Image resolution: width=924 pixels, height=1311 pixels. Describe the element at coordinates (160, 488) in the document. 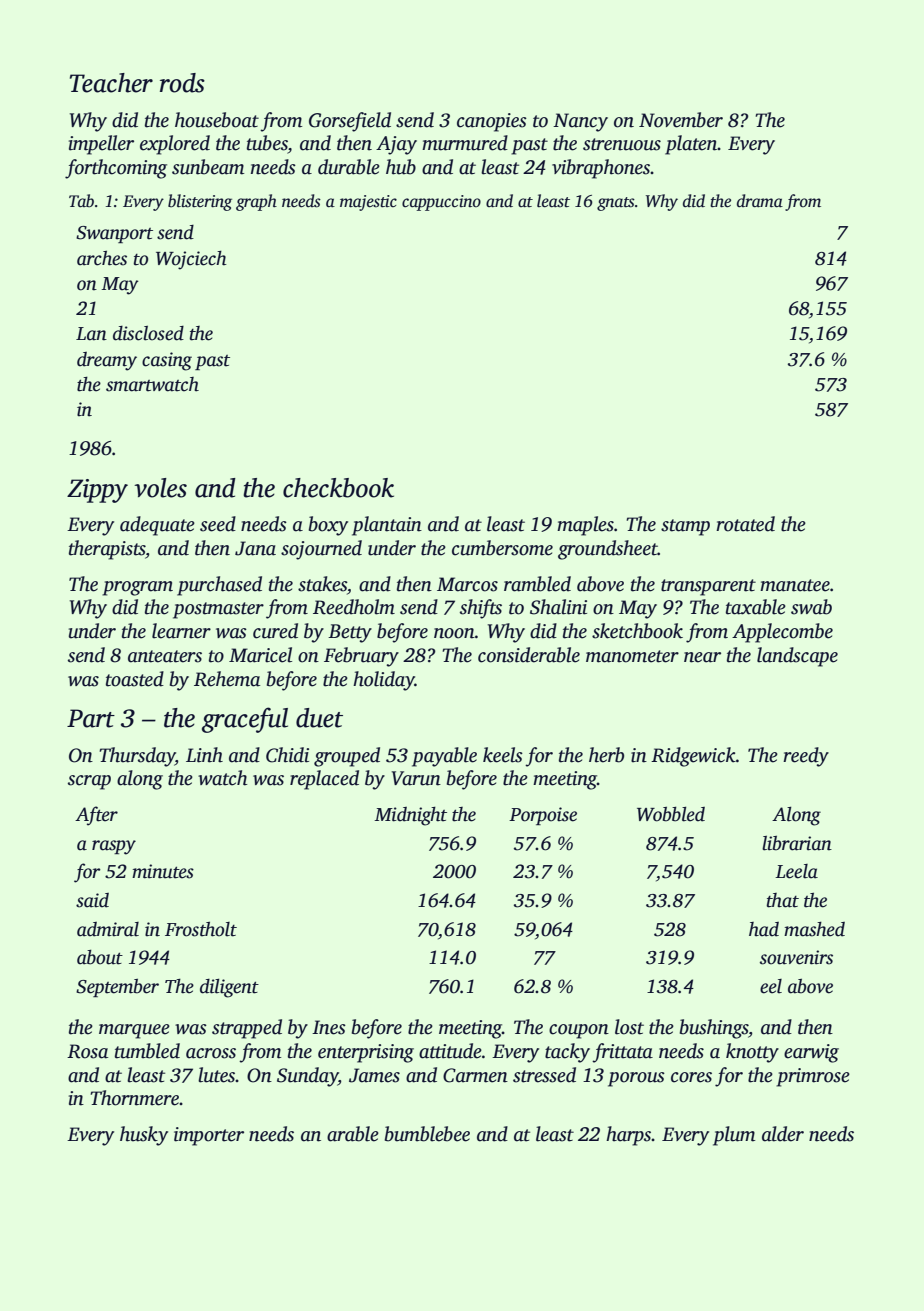

I see `voles` at that location.
